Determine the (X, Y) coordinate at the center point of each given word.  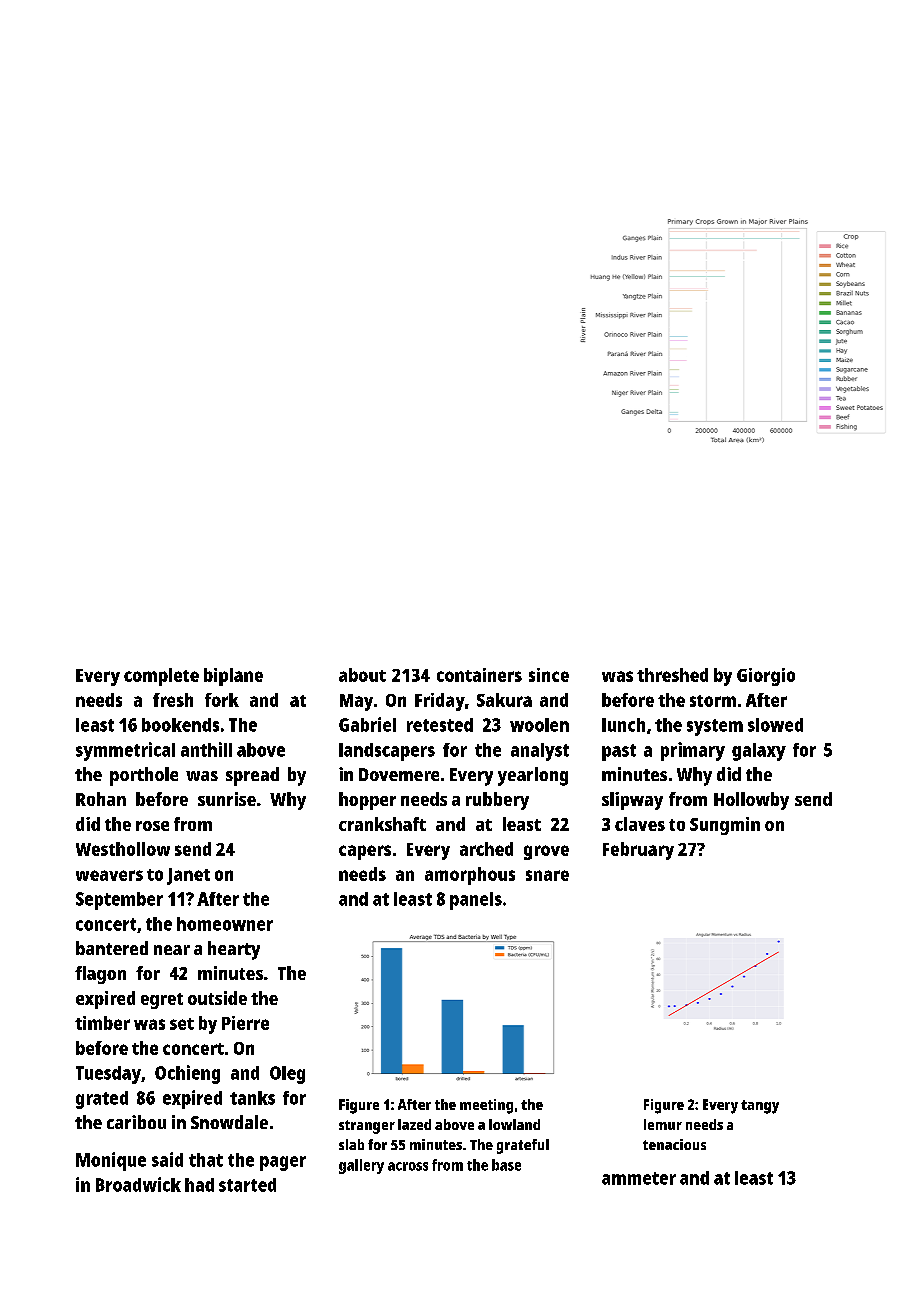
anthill (206, 749)
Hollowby (751, 801)
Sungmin (725, 826)
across (408, 1166)
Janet (188, 876)
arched (486, 849)
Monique (111, 1161)
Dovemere (399, 774)
